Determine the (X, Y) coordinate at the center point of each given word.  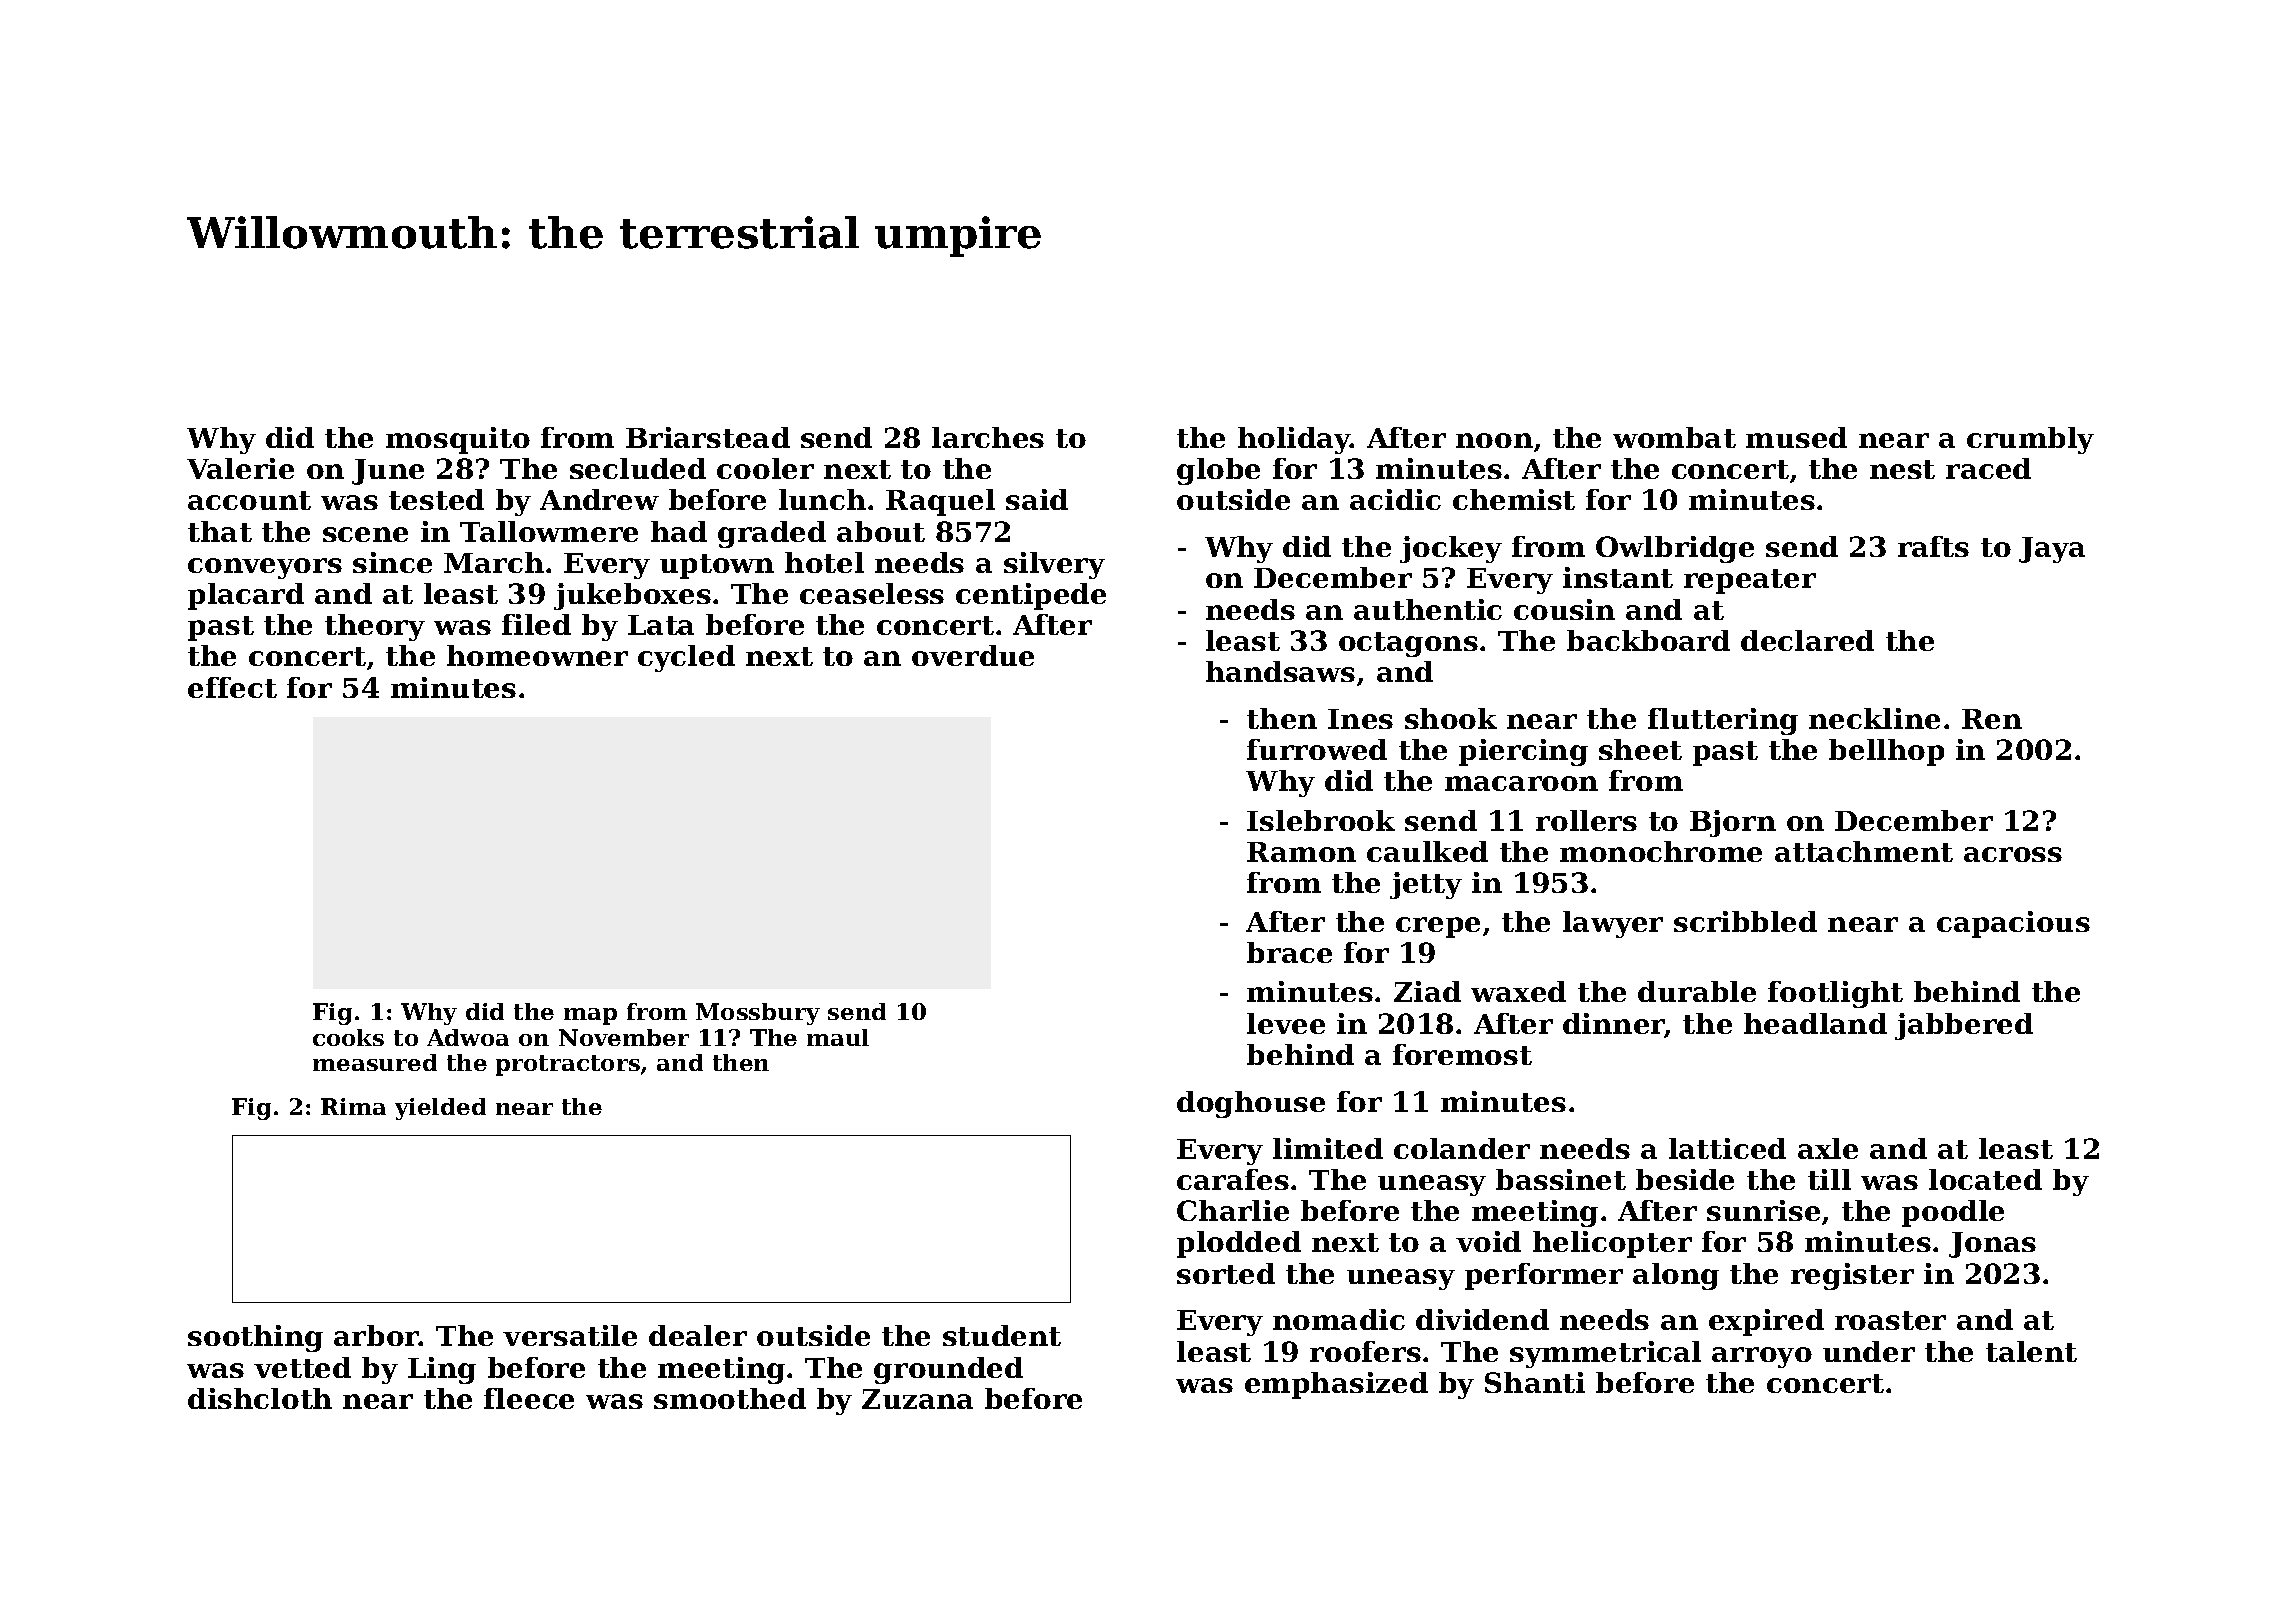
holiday (1294, 440)
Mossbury (758, 1014)
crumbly (2030, 440)
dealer (698, 1335)
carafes (1233, 1179)
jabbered (1964, 1026)
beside (1685, 1179)
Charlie (1233, 1210)
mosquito (458, 440)
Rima (353, 1106)
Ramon (1301, 852)
